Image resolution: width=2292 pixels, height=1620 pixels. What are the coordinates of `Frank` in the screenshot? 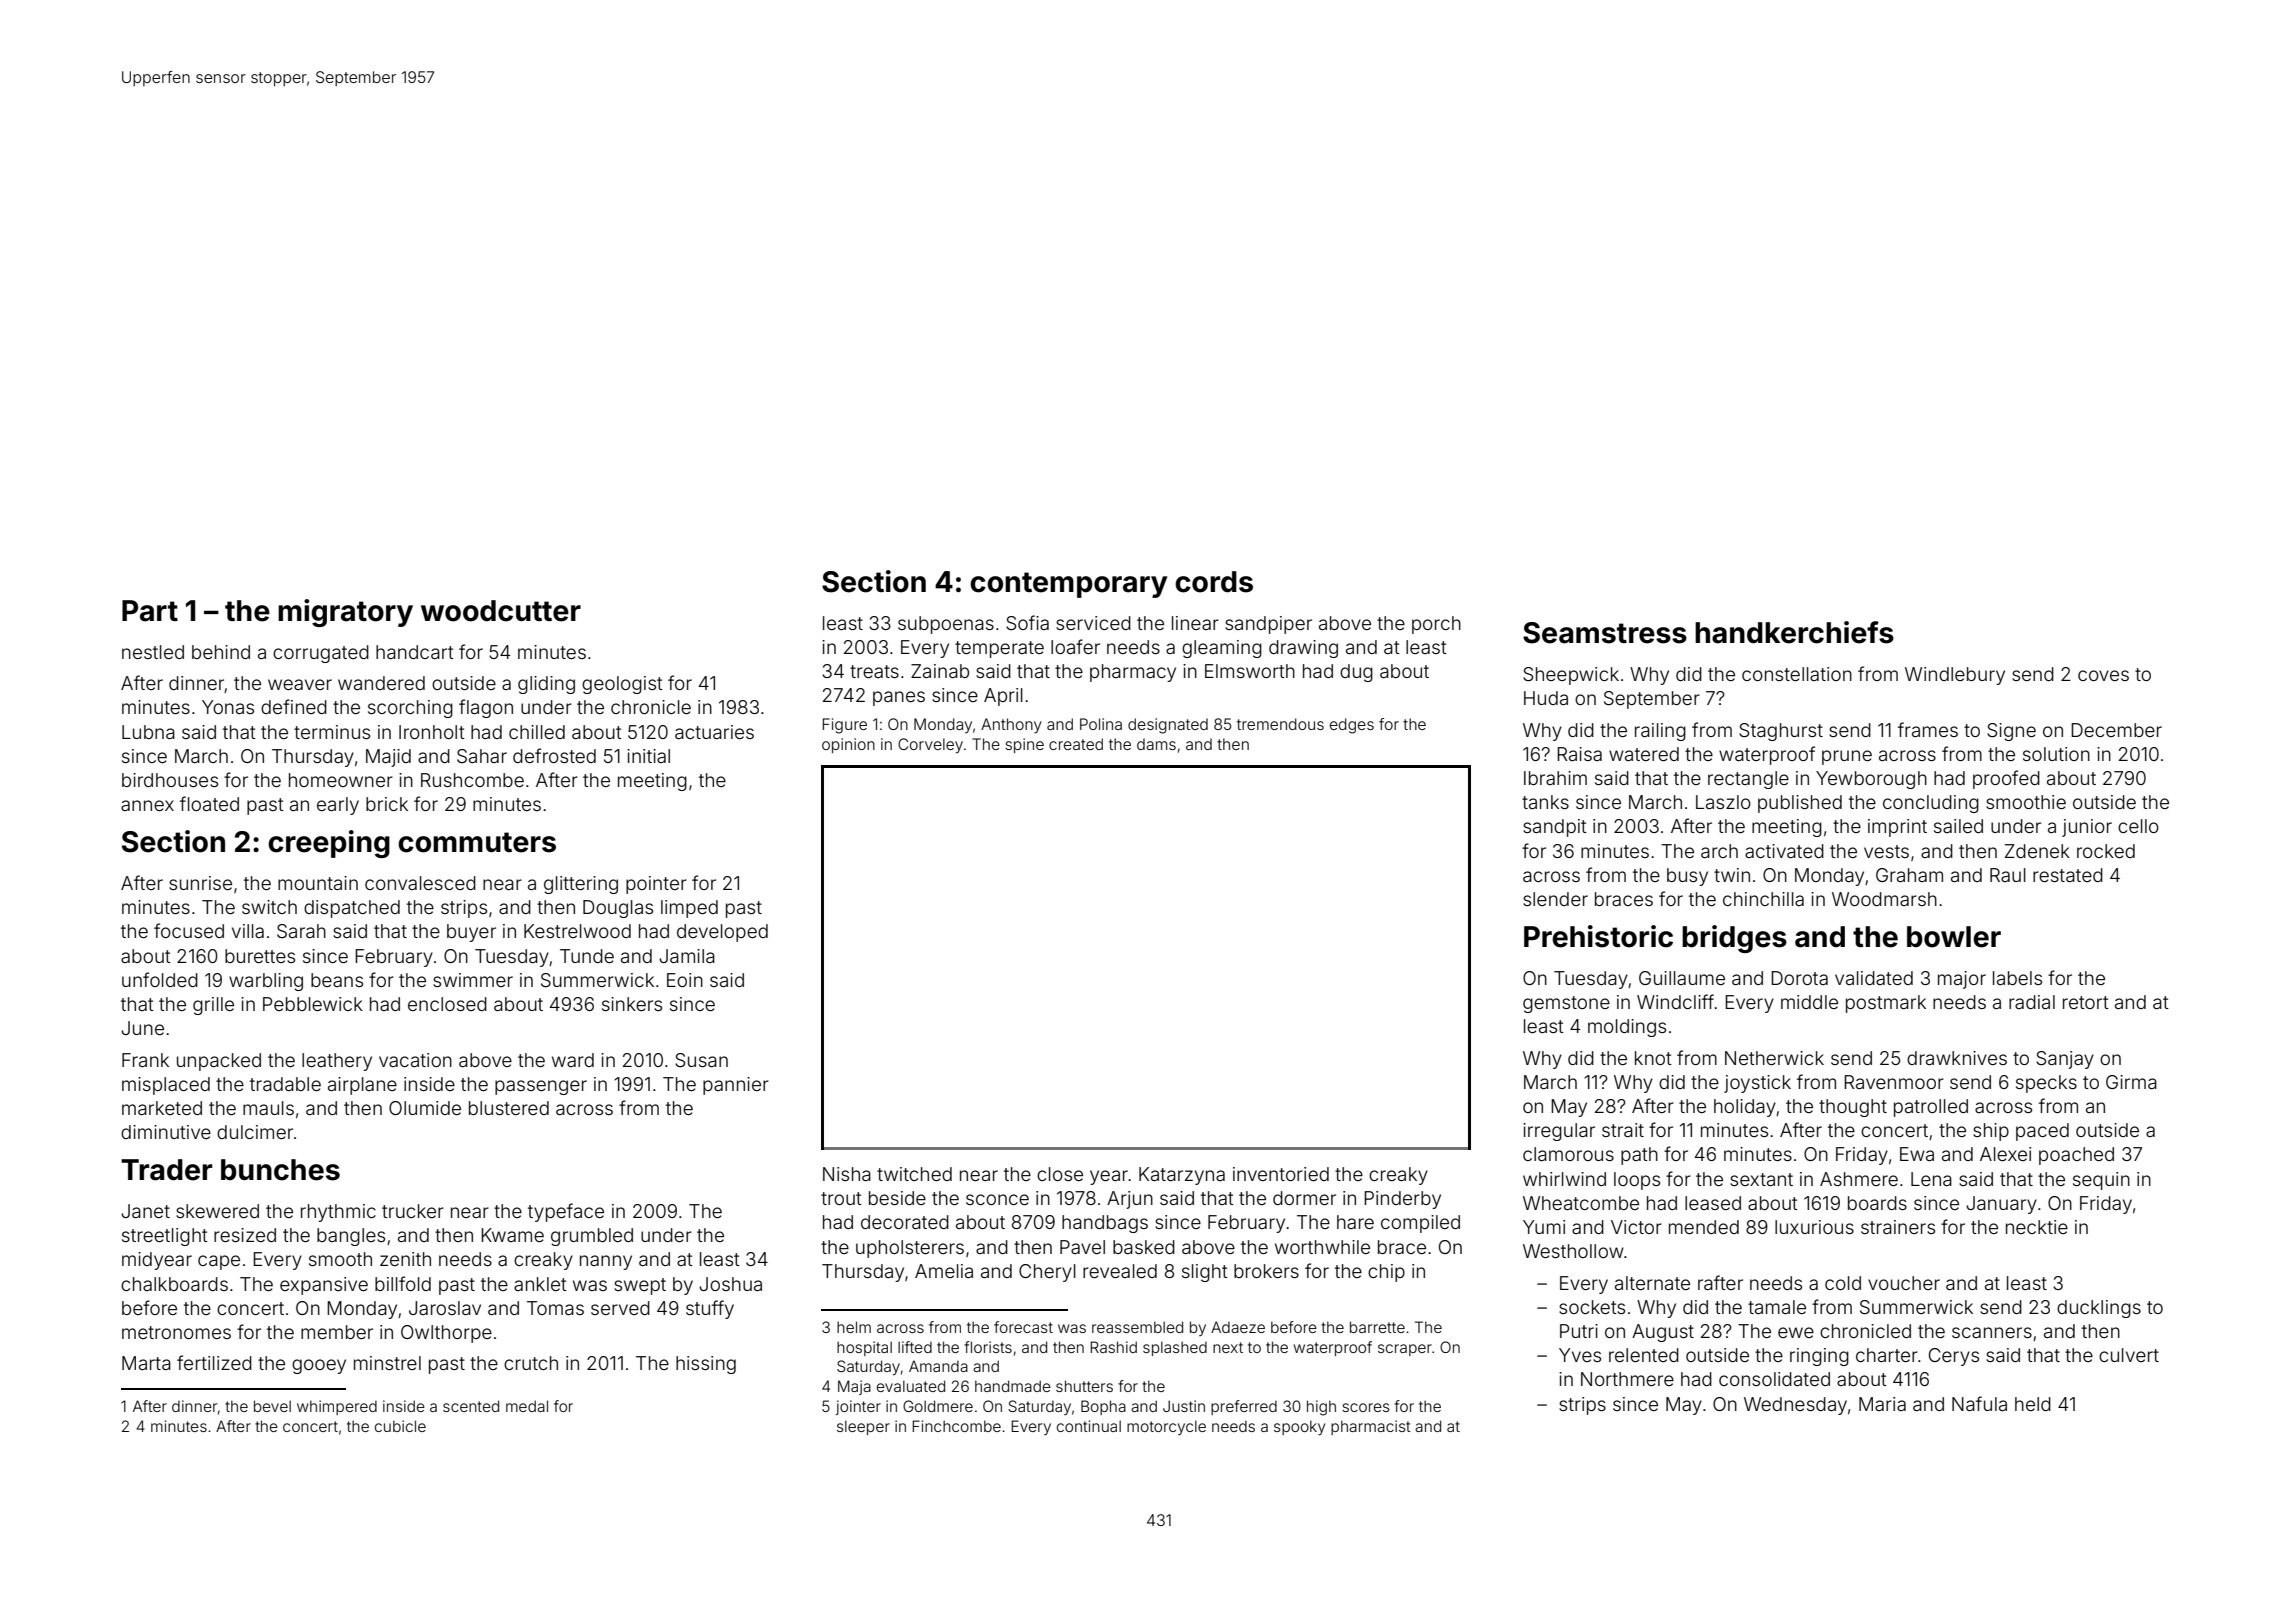 It's located at (145, 1060).
